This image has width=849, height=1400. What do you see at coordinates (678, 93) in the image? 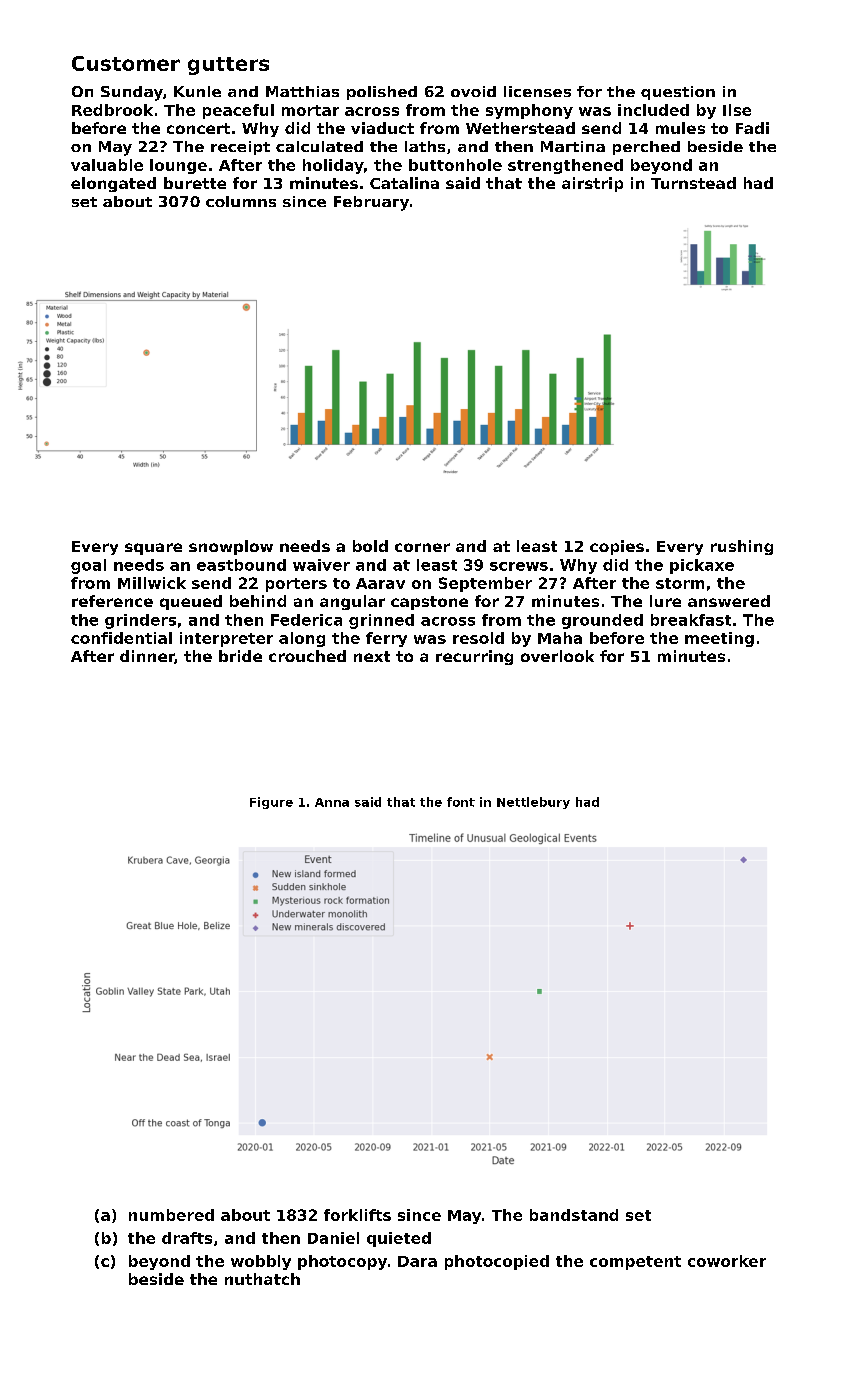
I see `question` at bounding box center [678, 93].
